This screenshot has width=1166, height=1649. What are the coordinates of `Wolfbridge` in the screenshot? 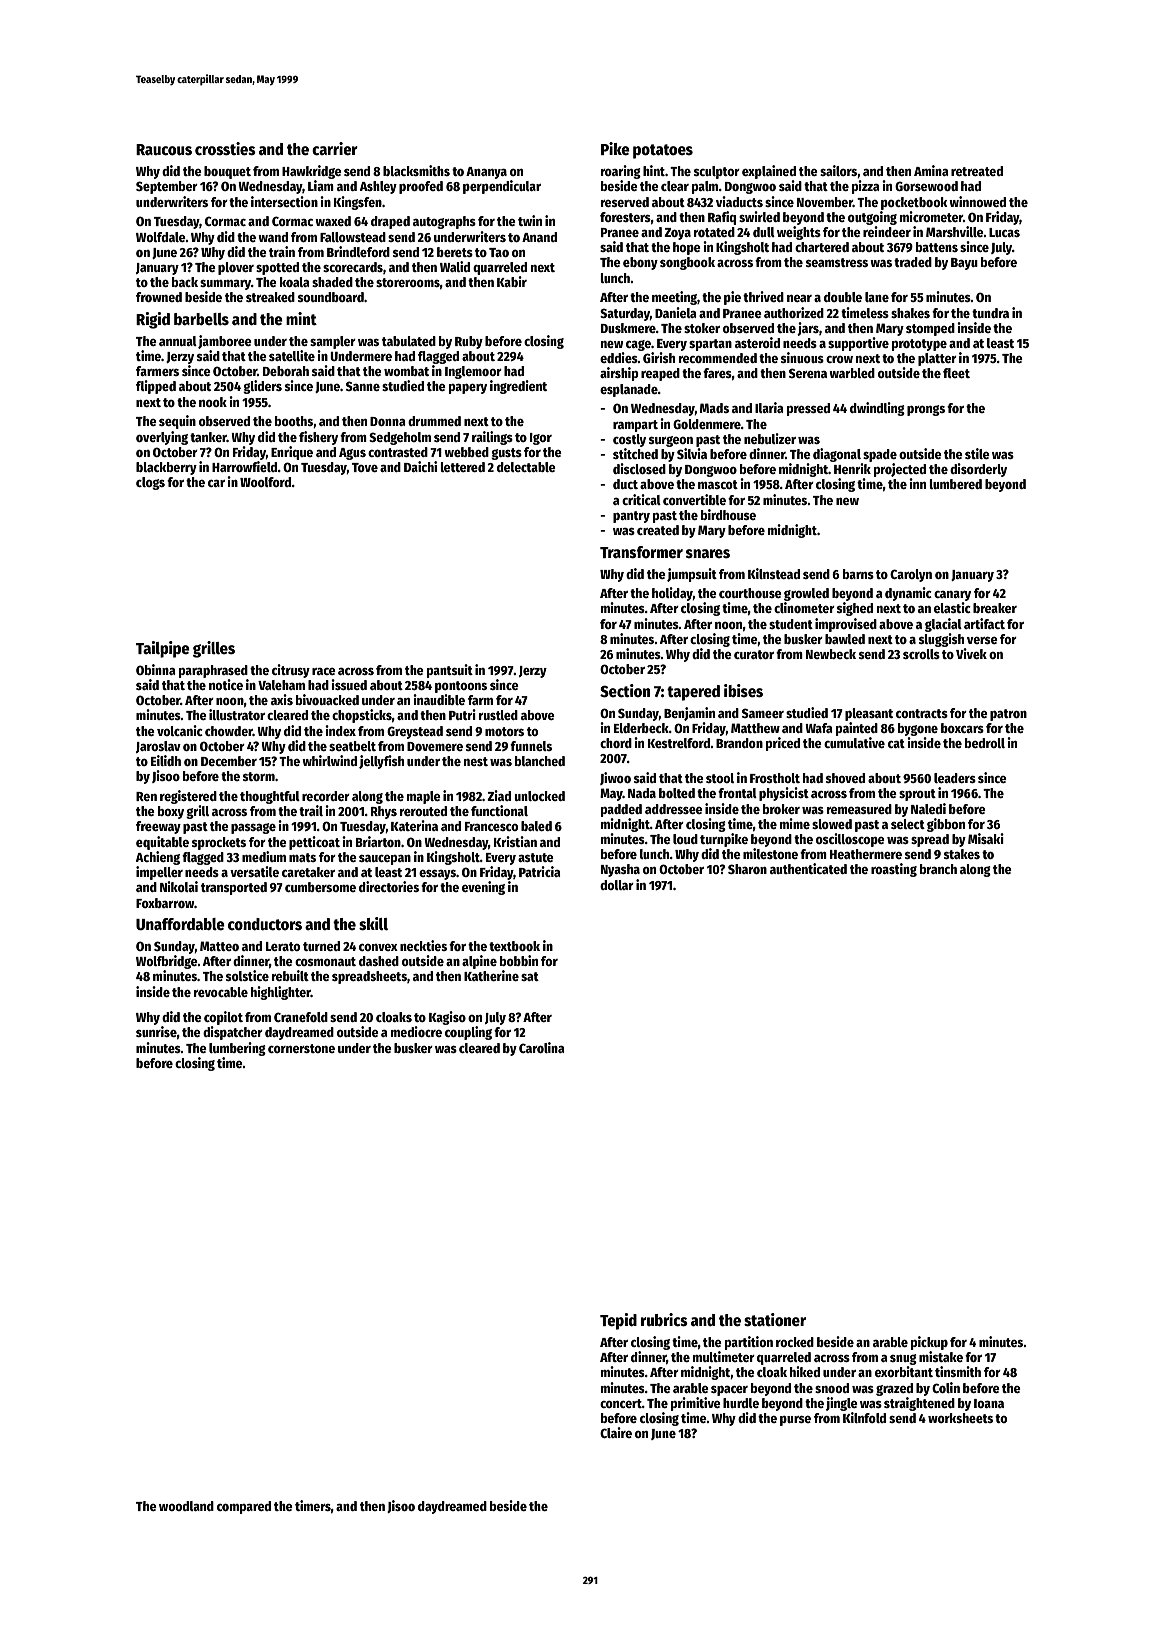 It's located at (167, 962).
